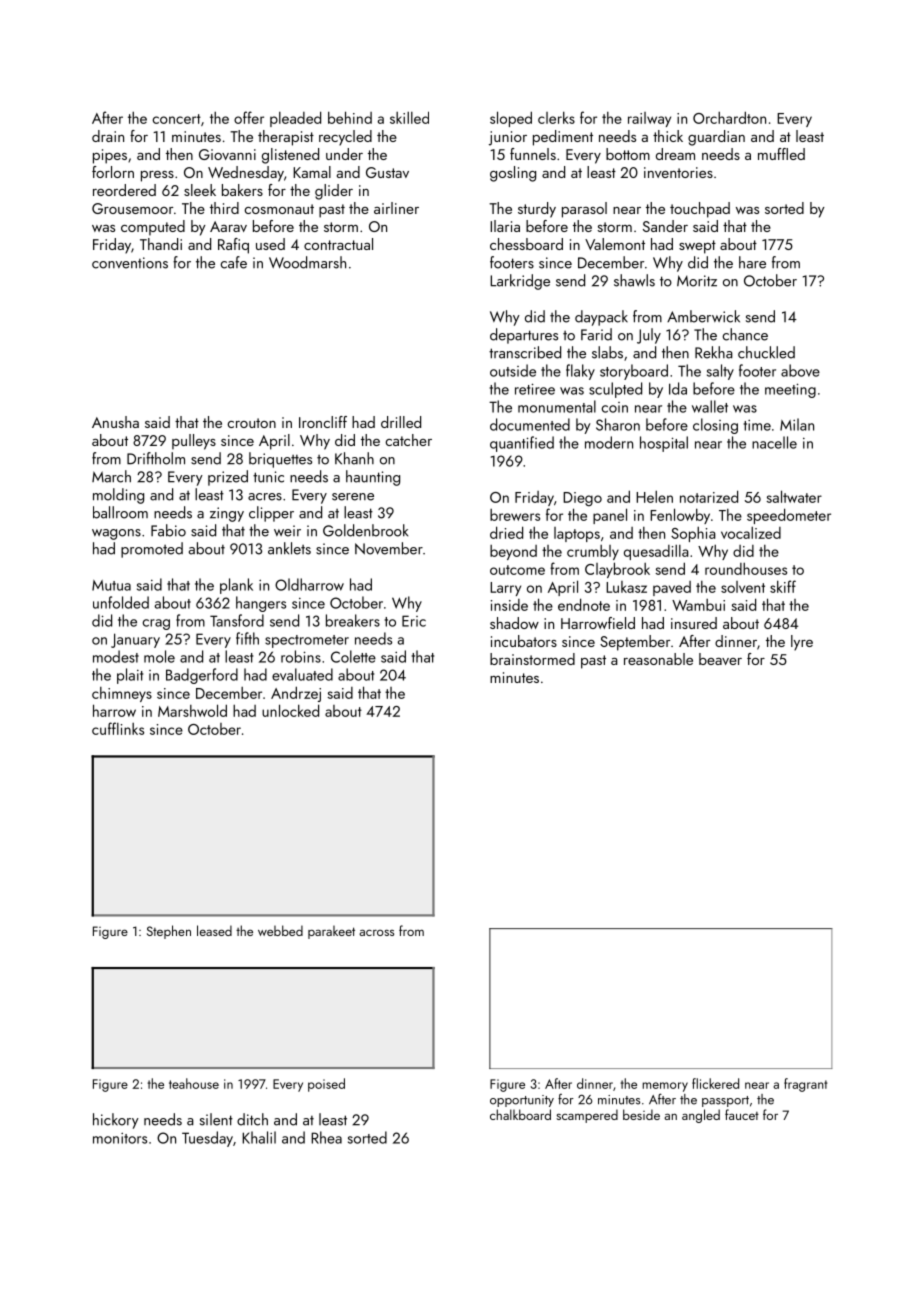 The image size is (924, 1311). Describe the element at coordinates (520, 282) in the screenshot. I see `Larkridge` at that location.
